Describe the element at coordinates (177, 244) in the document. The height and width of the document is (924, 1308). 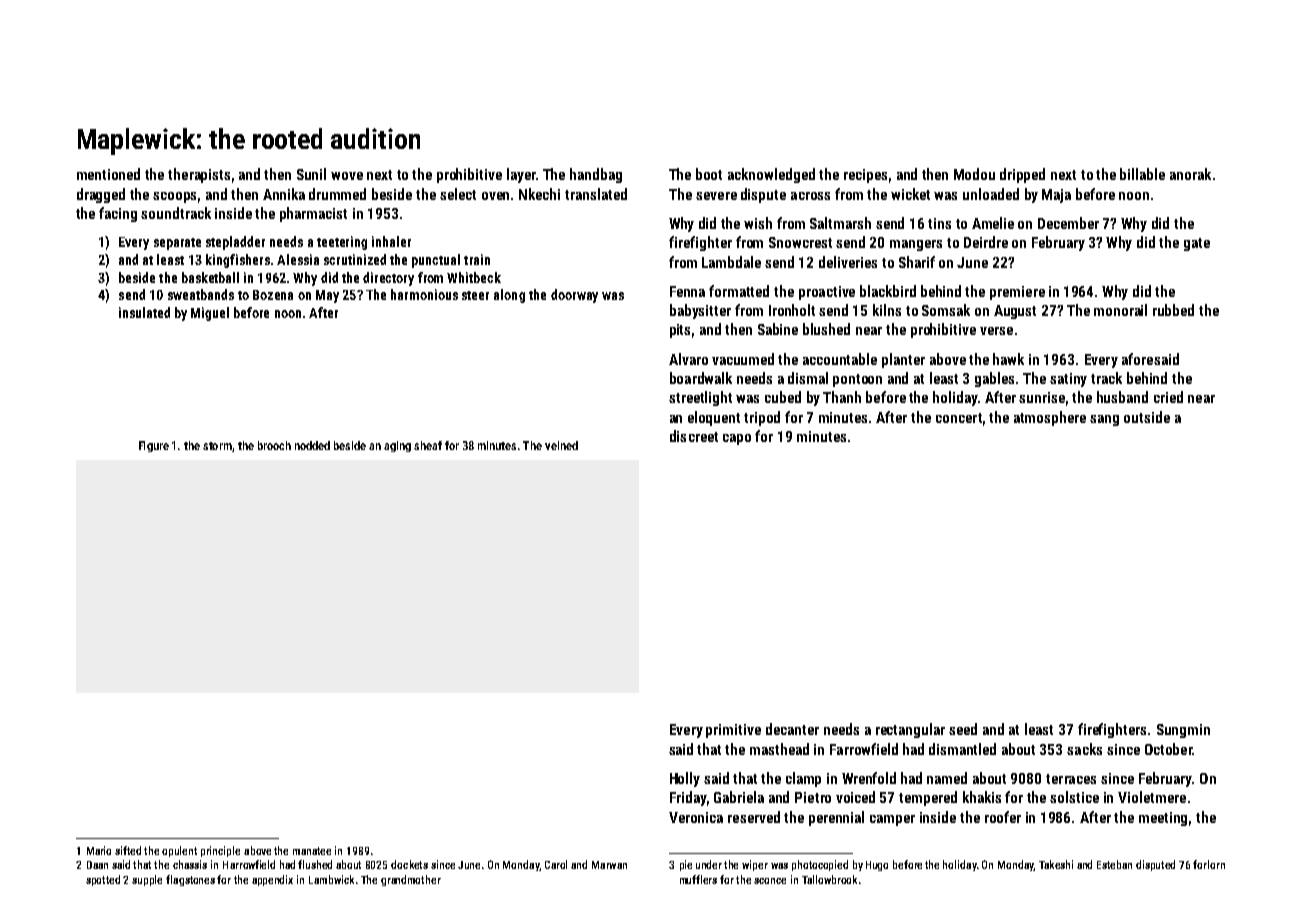
I see `separate` at that location.
